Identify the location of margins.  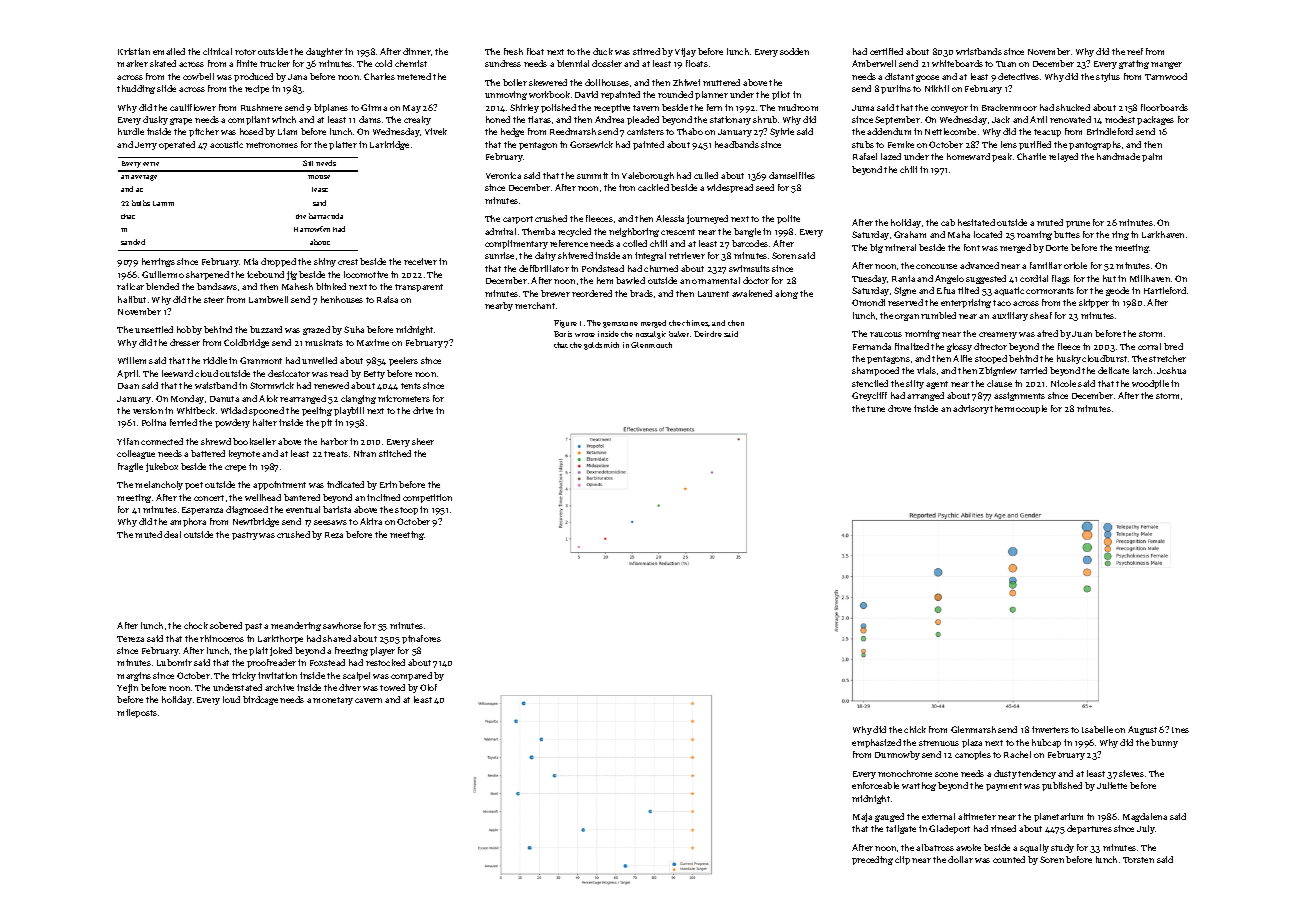
(134, 676).
